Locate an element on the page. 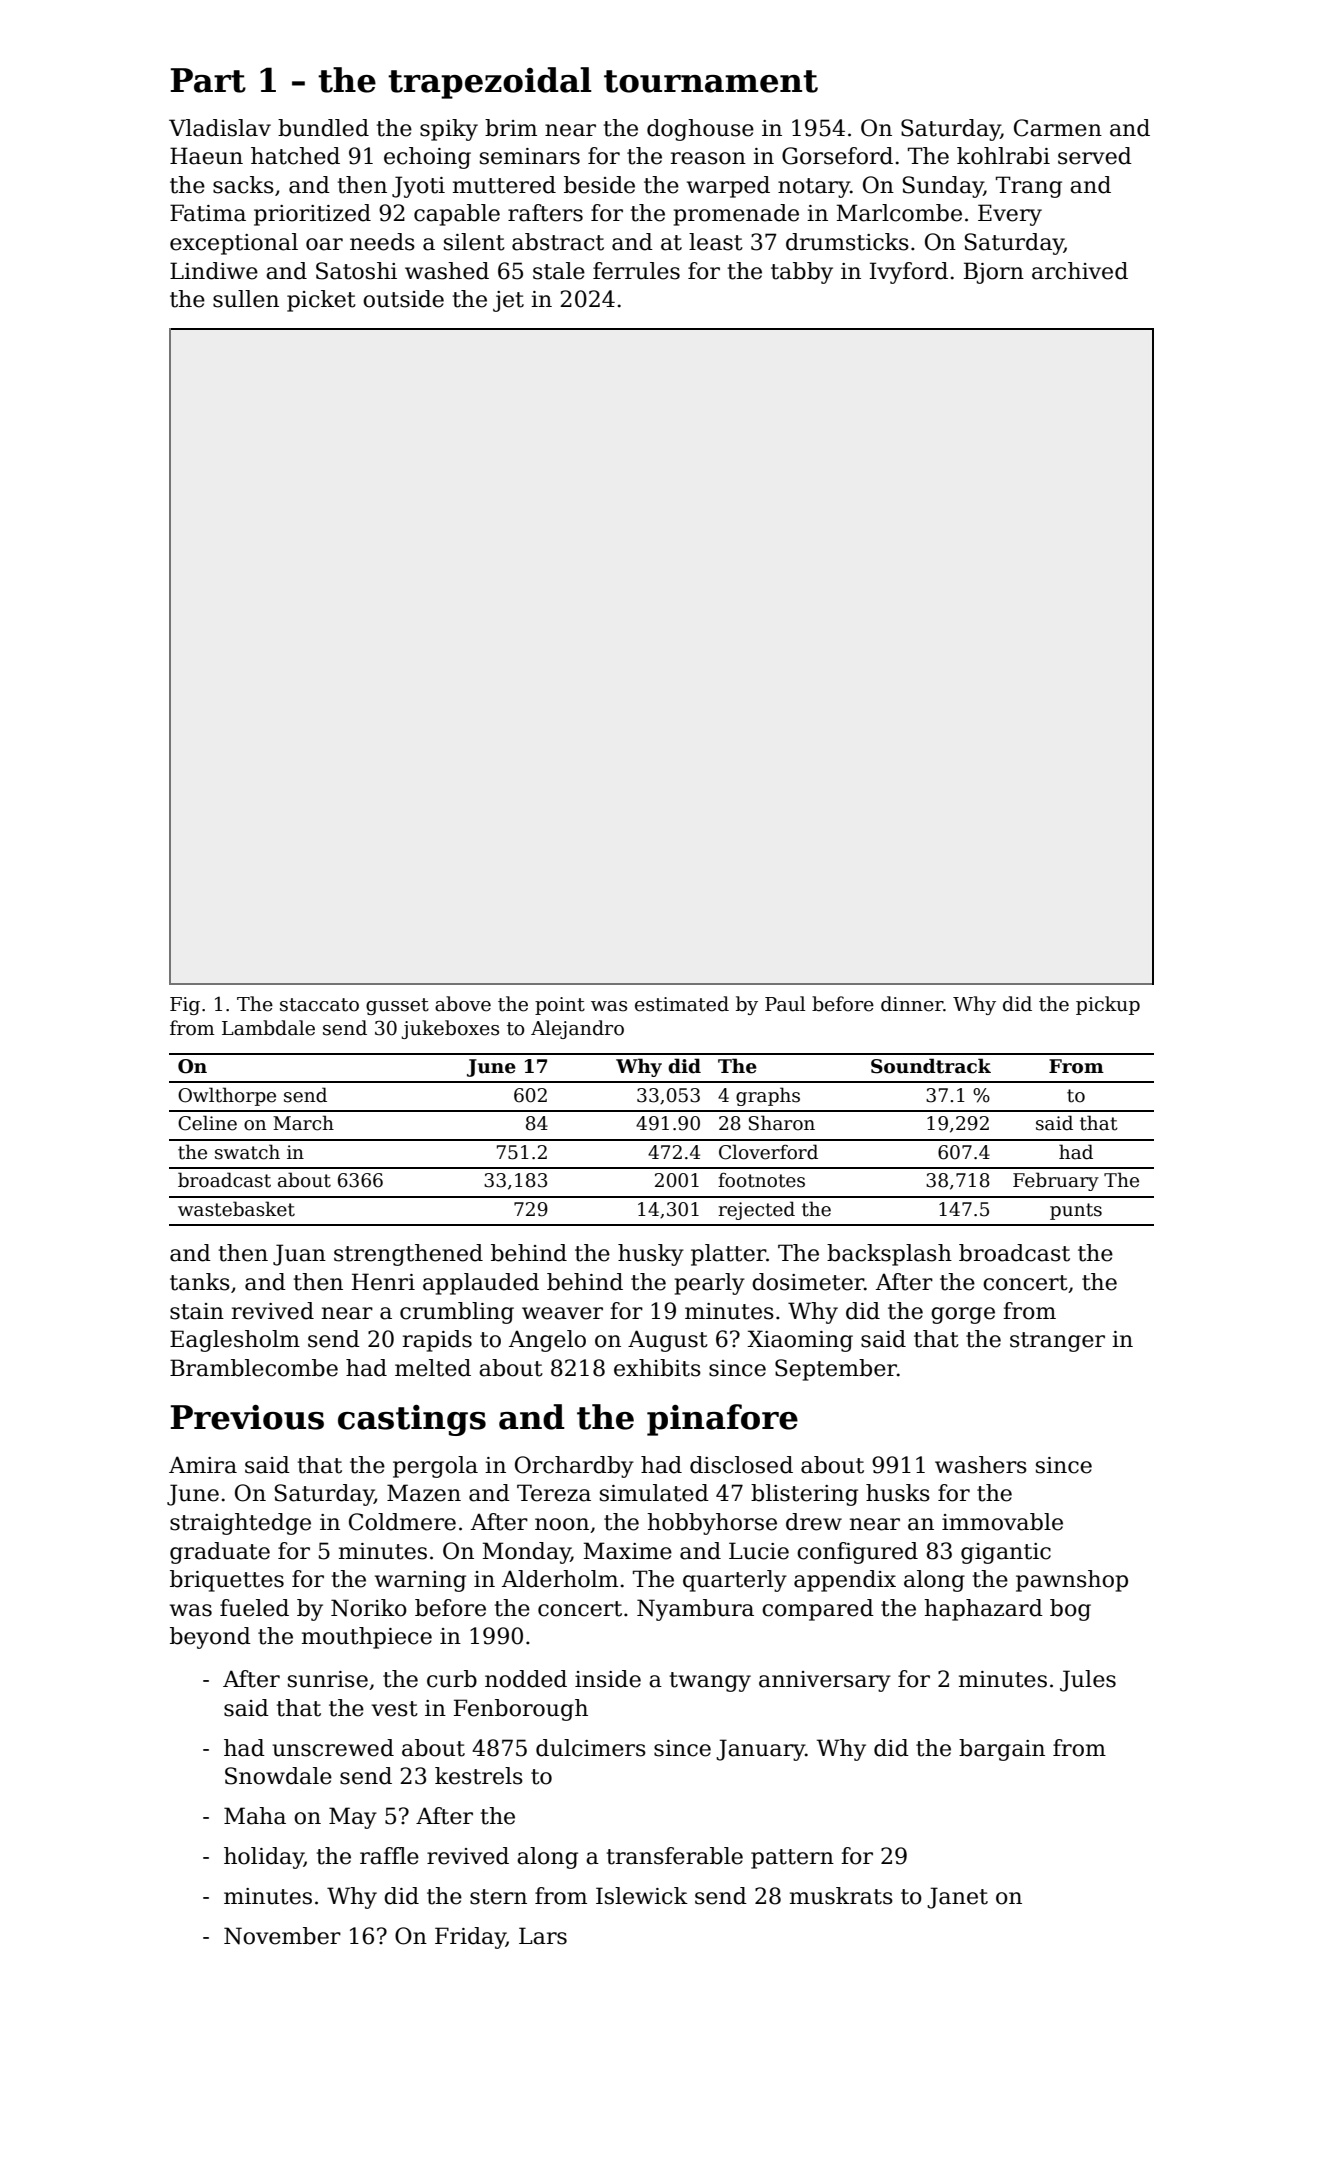 This page has height=2179, width=1323. washed is located at coordinates (447, 271).
